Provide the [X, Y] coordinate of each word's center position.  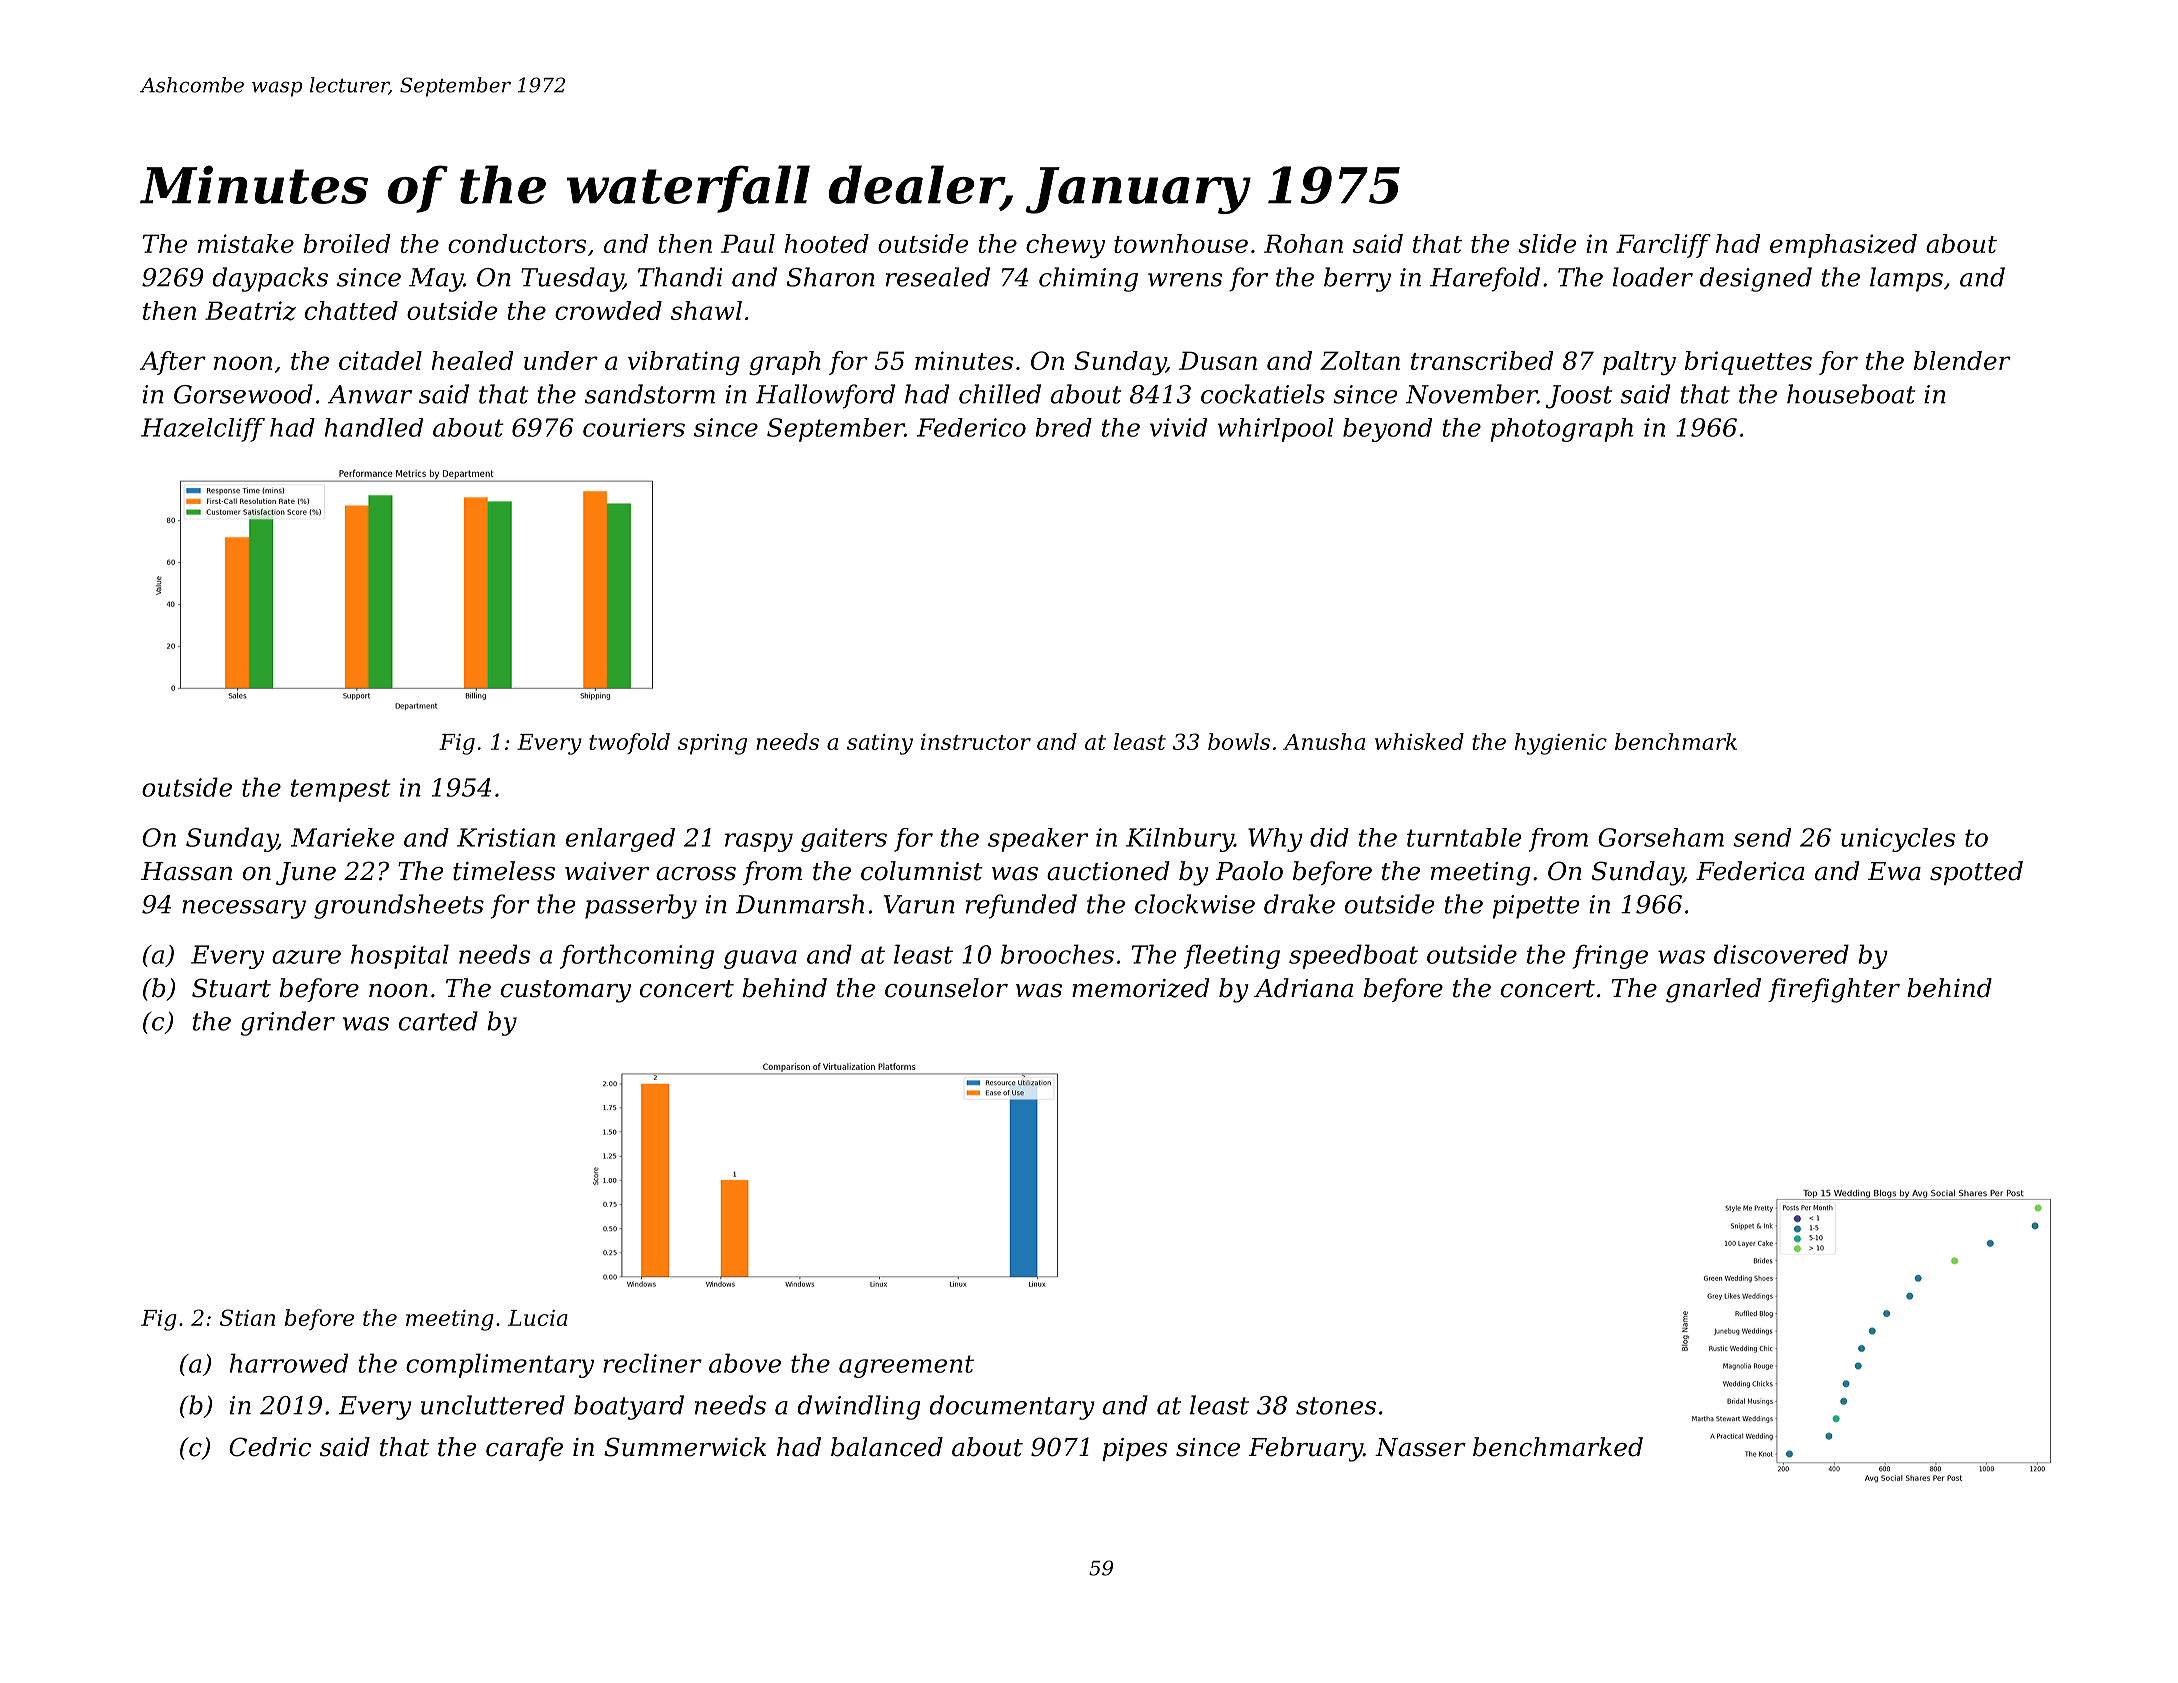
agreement [906, 1366]
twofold [629, 743]
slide [1547, 243]
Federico [971, 427]
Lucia [538, 1318]
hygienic [1561, 744]
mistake [246, 243]
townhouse [1181, 243]
